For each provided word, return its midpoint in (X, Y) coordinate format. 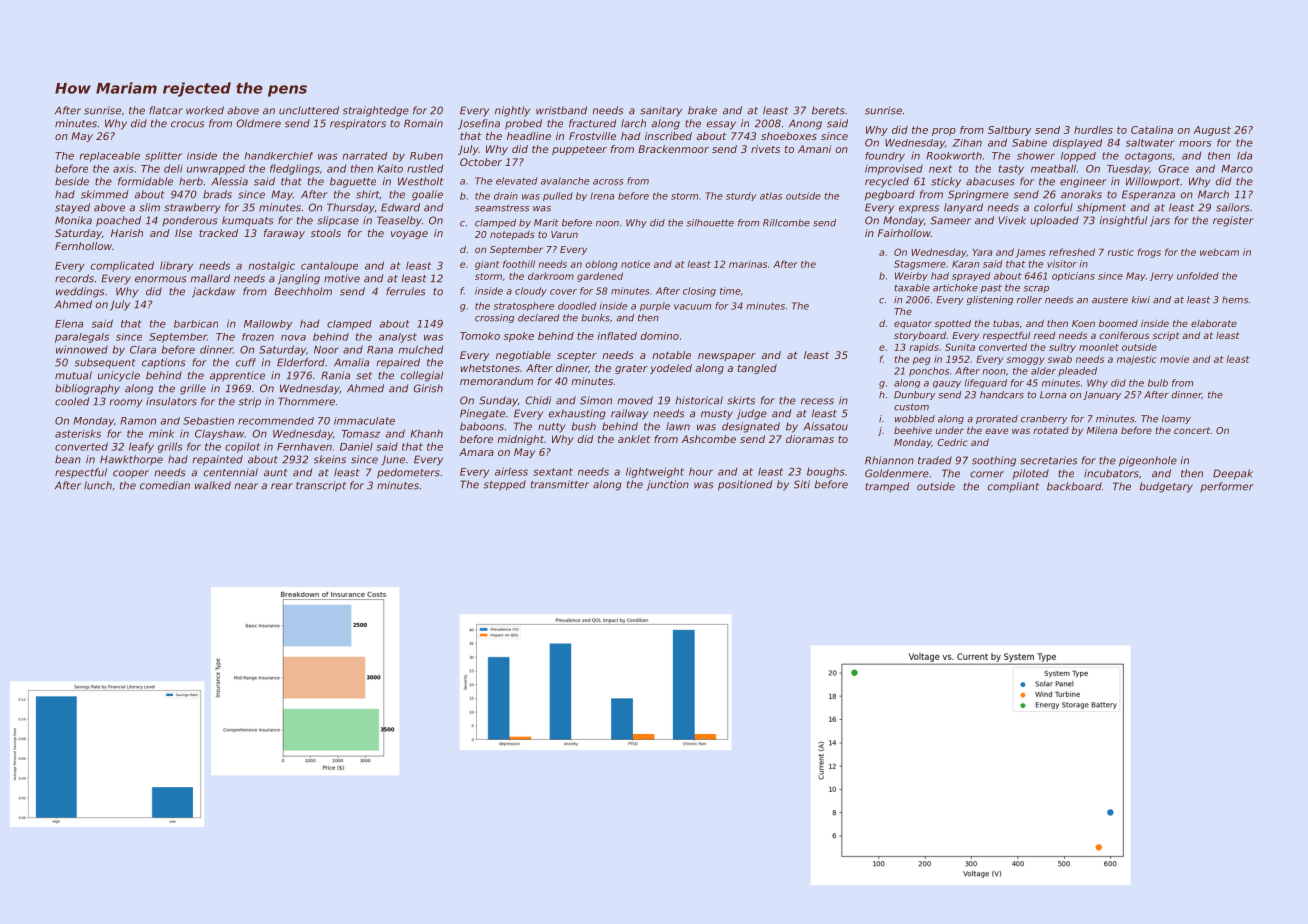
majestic (1137, 360)
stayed (72, 208)
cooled (72, 401)
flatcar (166, 110)
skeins (330, 459)
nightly (512, 111)
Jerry (1161, 276)
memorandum (496, 381)
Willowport (1153, 182)
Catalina (1152, 130)
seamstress (502, 208)
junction (667, 485)
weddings (80, 292)
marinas (748, 264)
